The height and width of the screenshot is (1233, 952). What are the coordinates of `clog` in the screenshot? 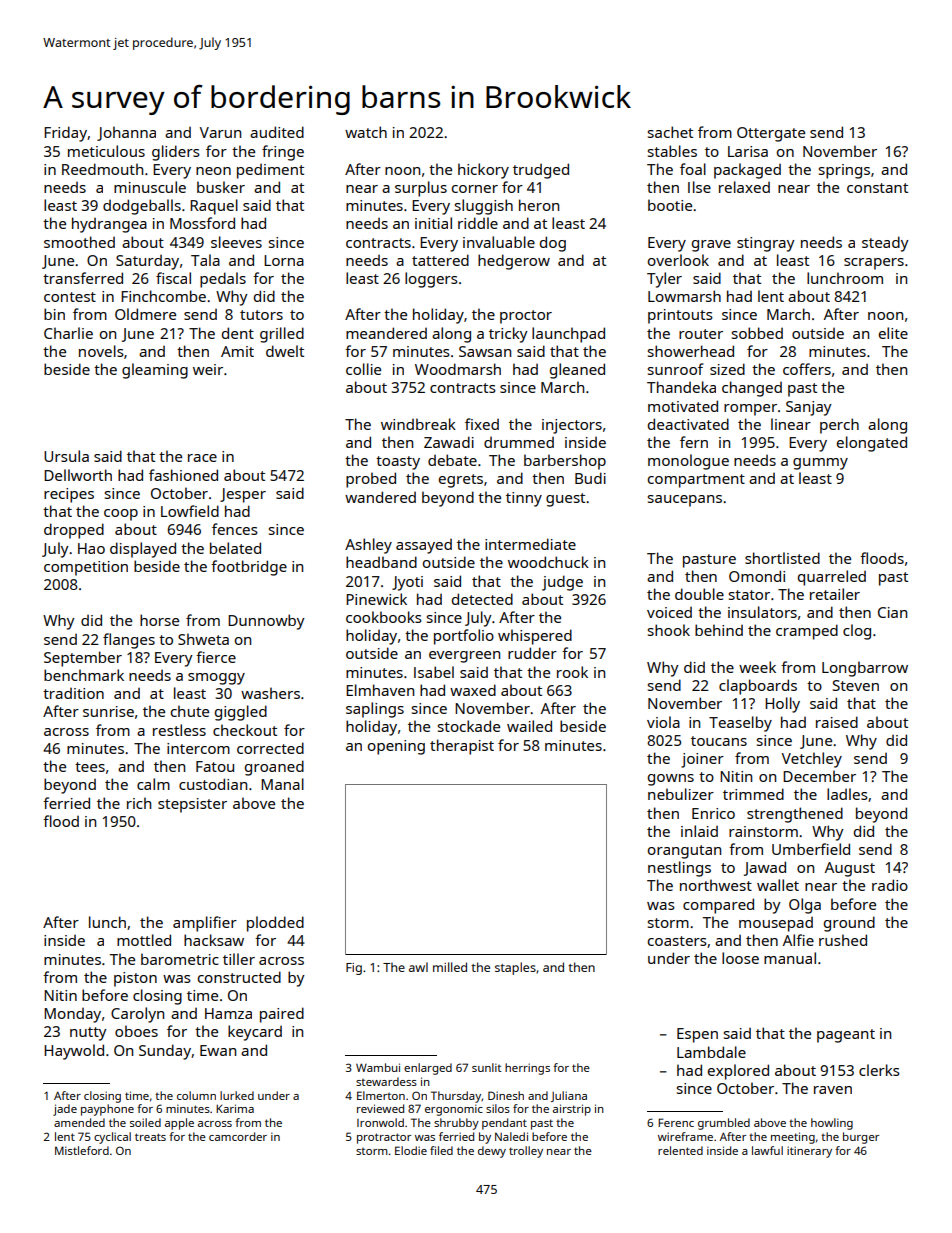 It's located at (857, 632).
